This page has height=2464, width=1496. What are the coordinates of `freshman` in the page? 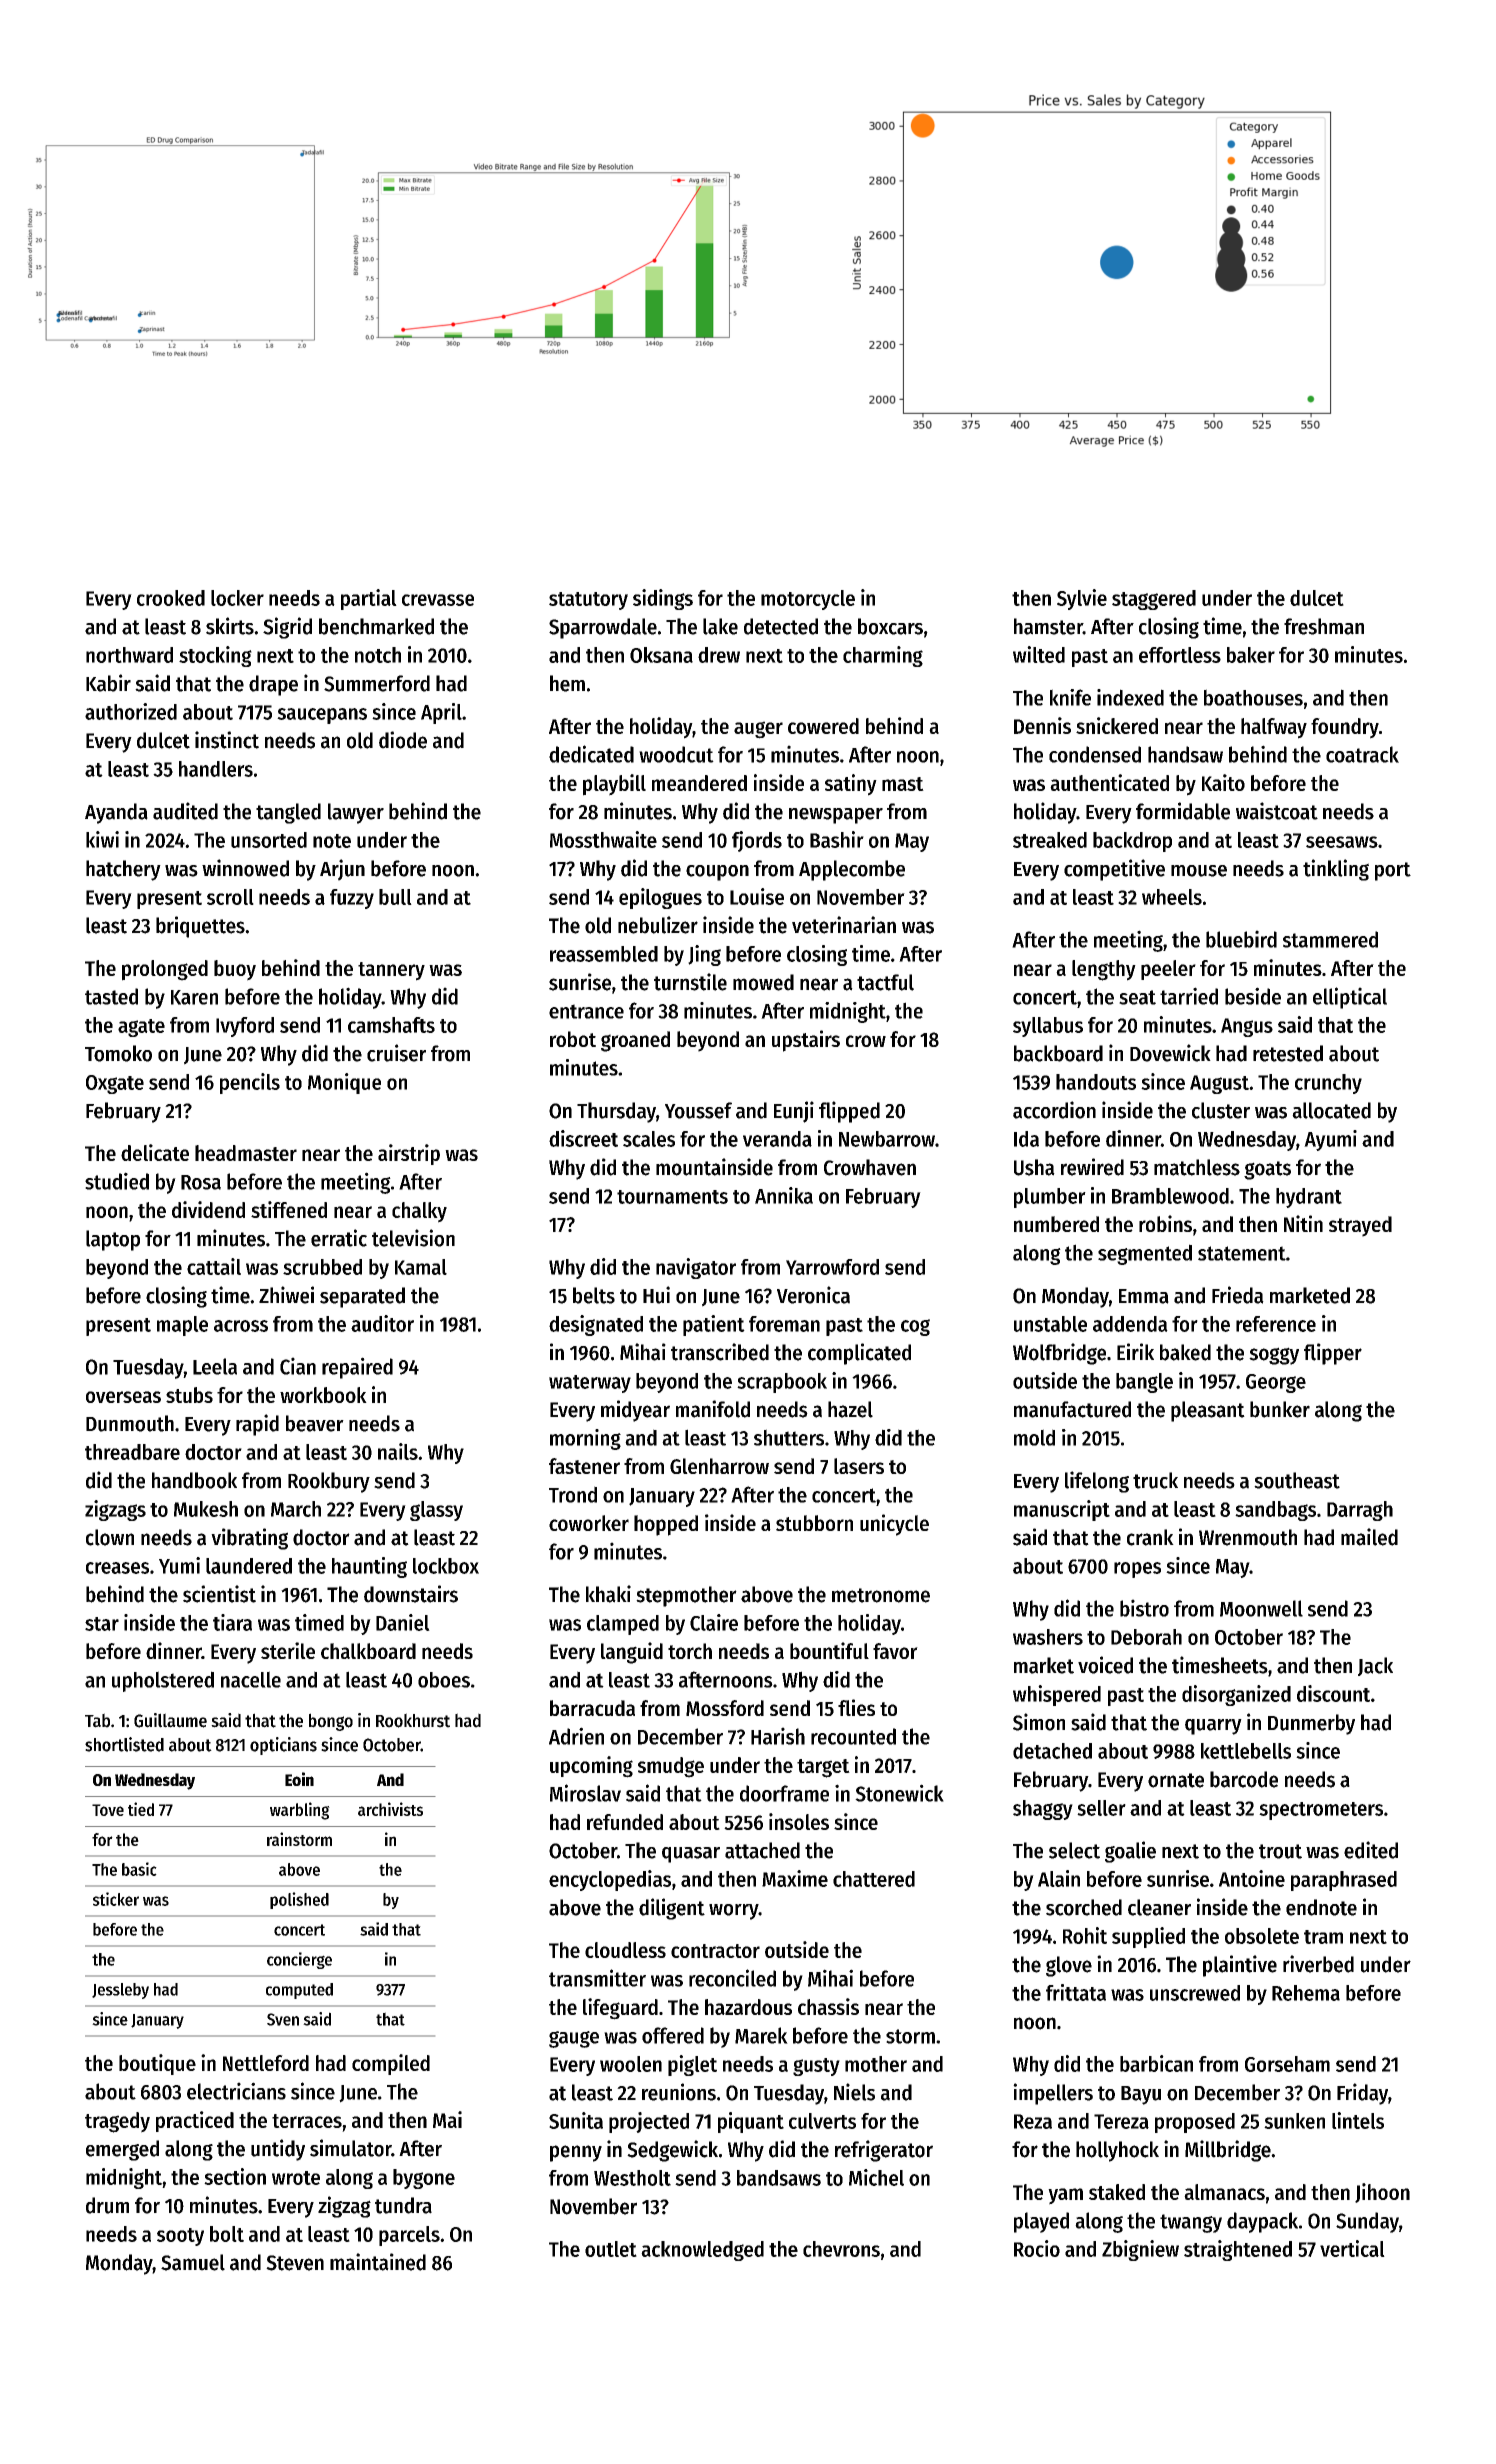 It's located at (1324, 626).
